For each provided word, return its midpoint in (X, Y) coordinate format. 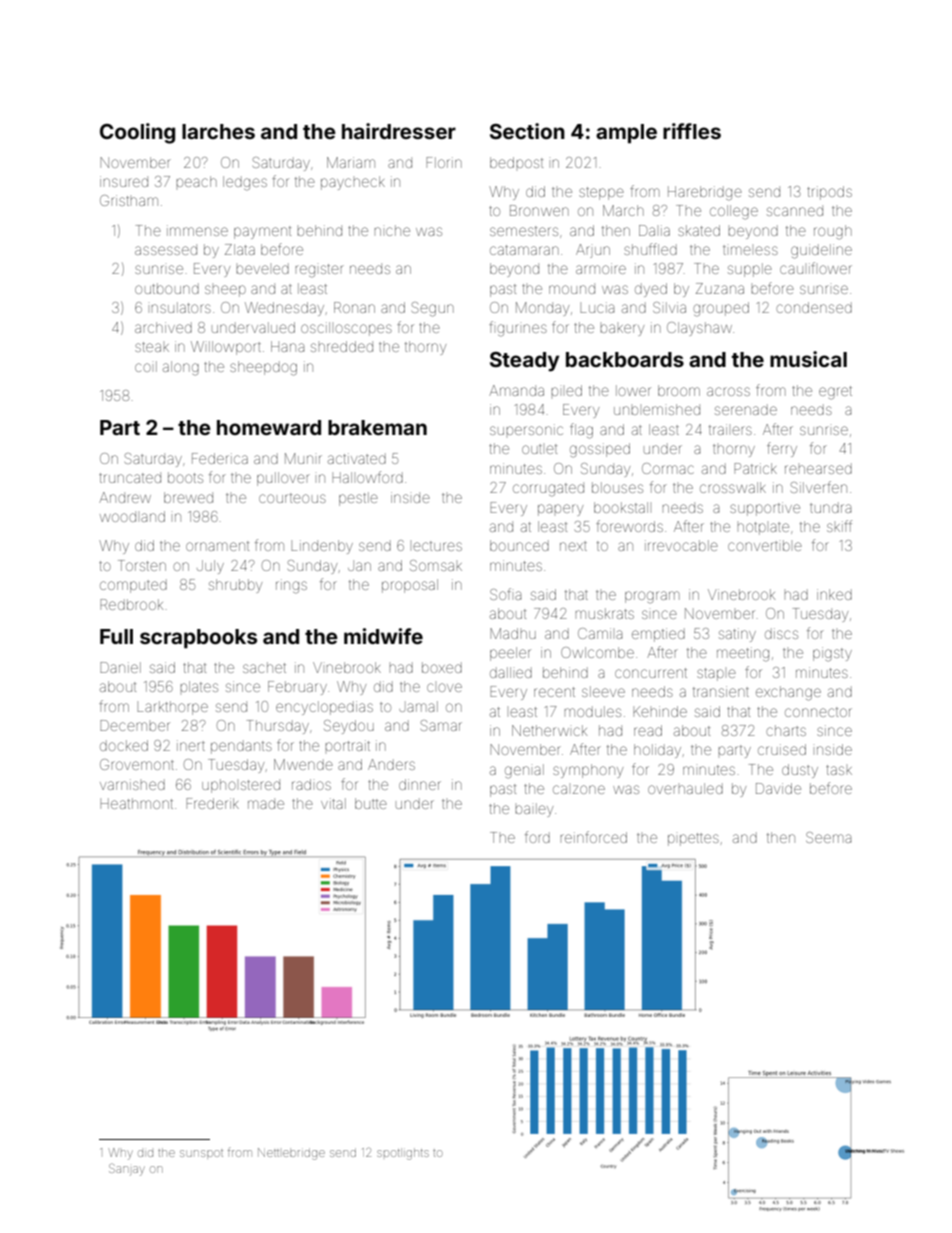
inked (834, 594)
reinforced (593, 837)
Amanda (516, 390)
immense (197, 230)
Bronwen (539, 210)
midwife (383, 636)
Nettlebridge (291, 1154)
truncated (130, 477)
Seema (828, 837)
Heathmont (136, 803)
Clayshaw (699, 329)
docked (124, 745)
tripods (829, 193)
